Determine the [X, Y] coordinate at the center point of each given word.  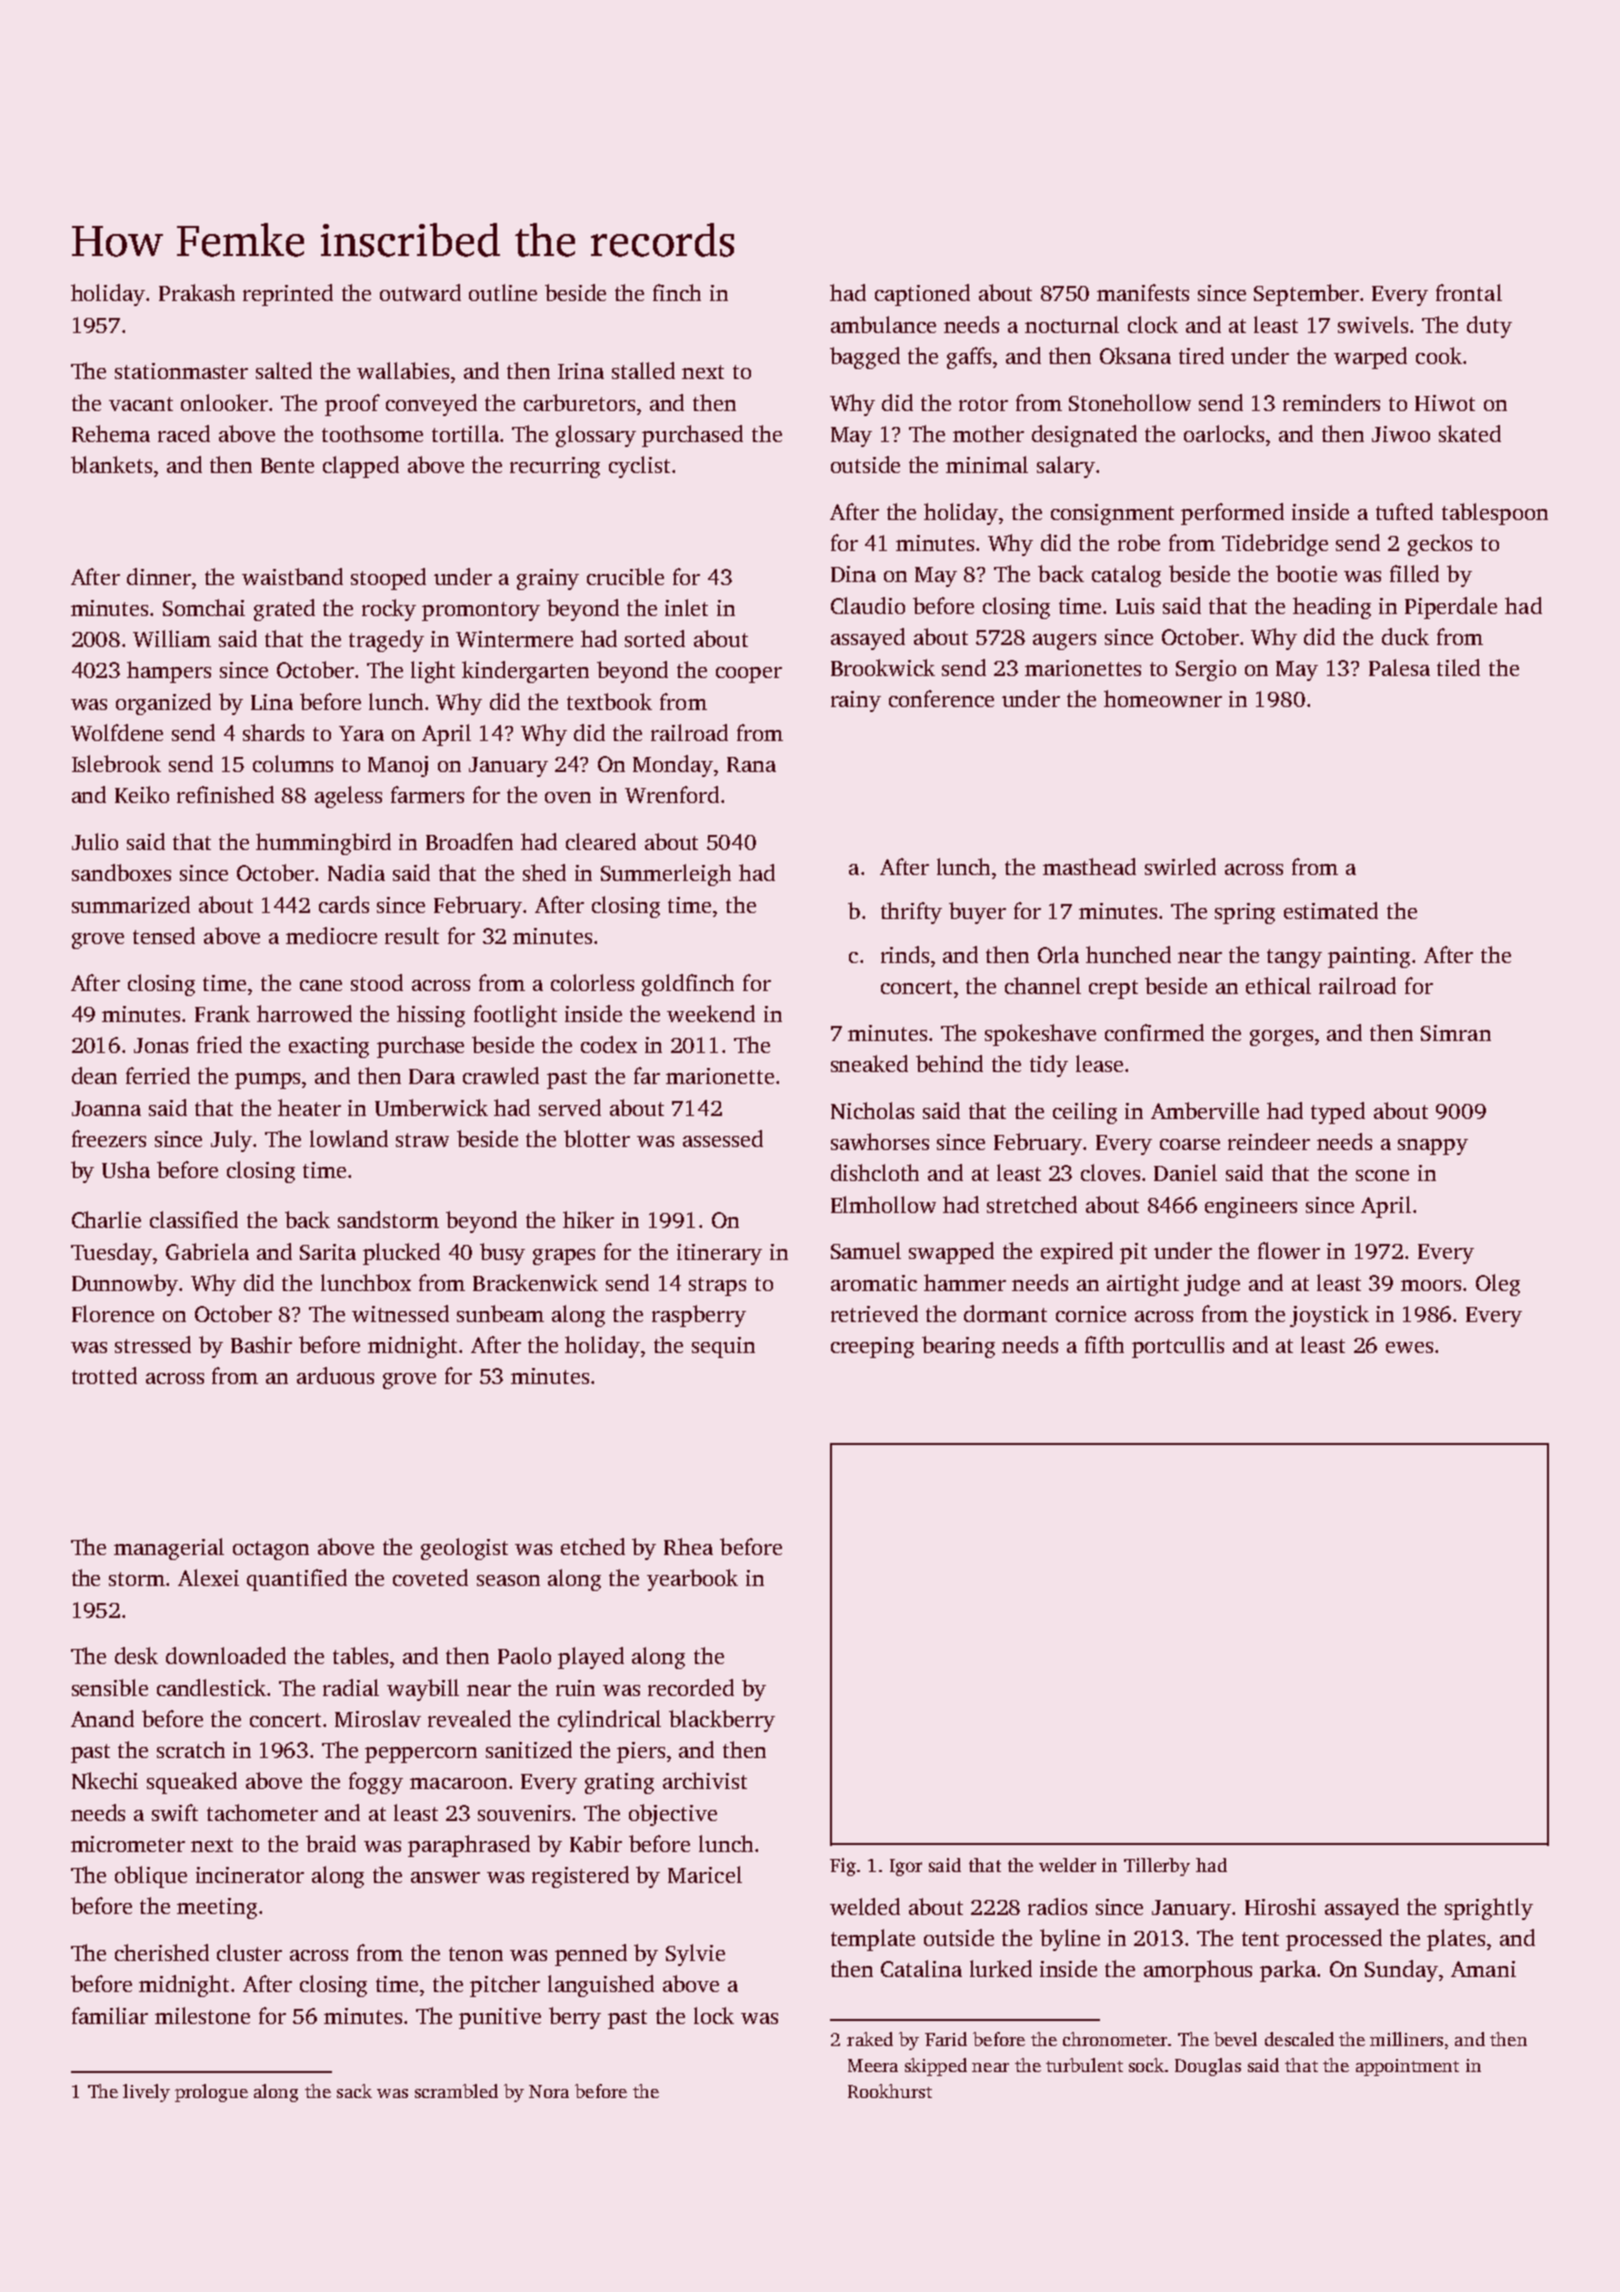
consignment [1112, 514]
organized [163, 704]
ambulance [883, 324]
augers [1064, 642]
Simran [1456, 1033]
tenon [476, 1954]
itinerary [719, 1254]
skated [1470, 433]
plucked [401, 1254]
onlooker [224, 402]
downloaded [226, 1655]
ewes [1409, 1347]
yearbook [692, 1580]
